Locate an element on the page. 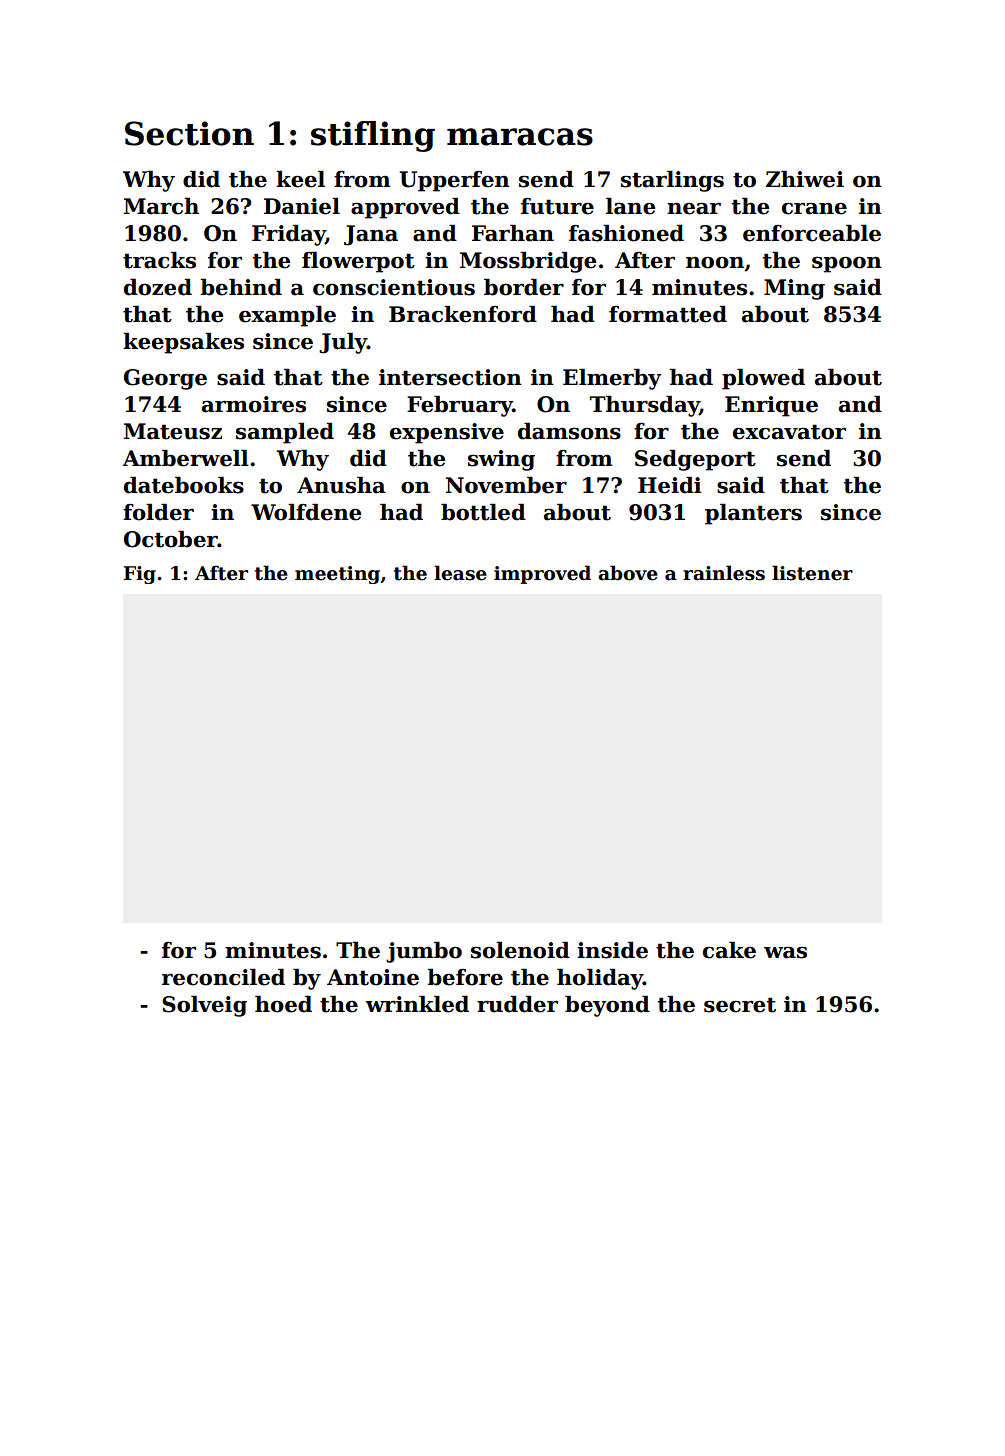  improved is located at coordinates (542, 574).
